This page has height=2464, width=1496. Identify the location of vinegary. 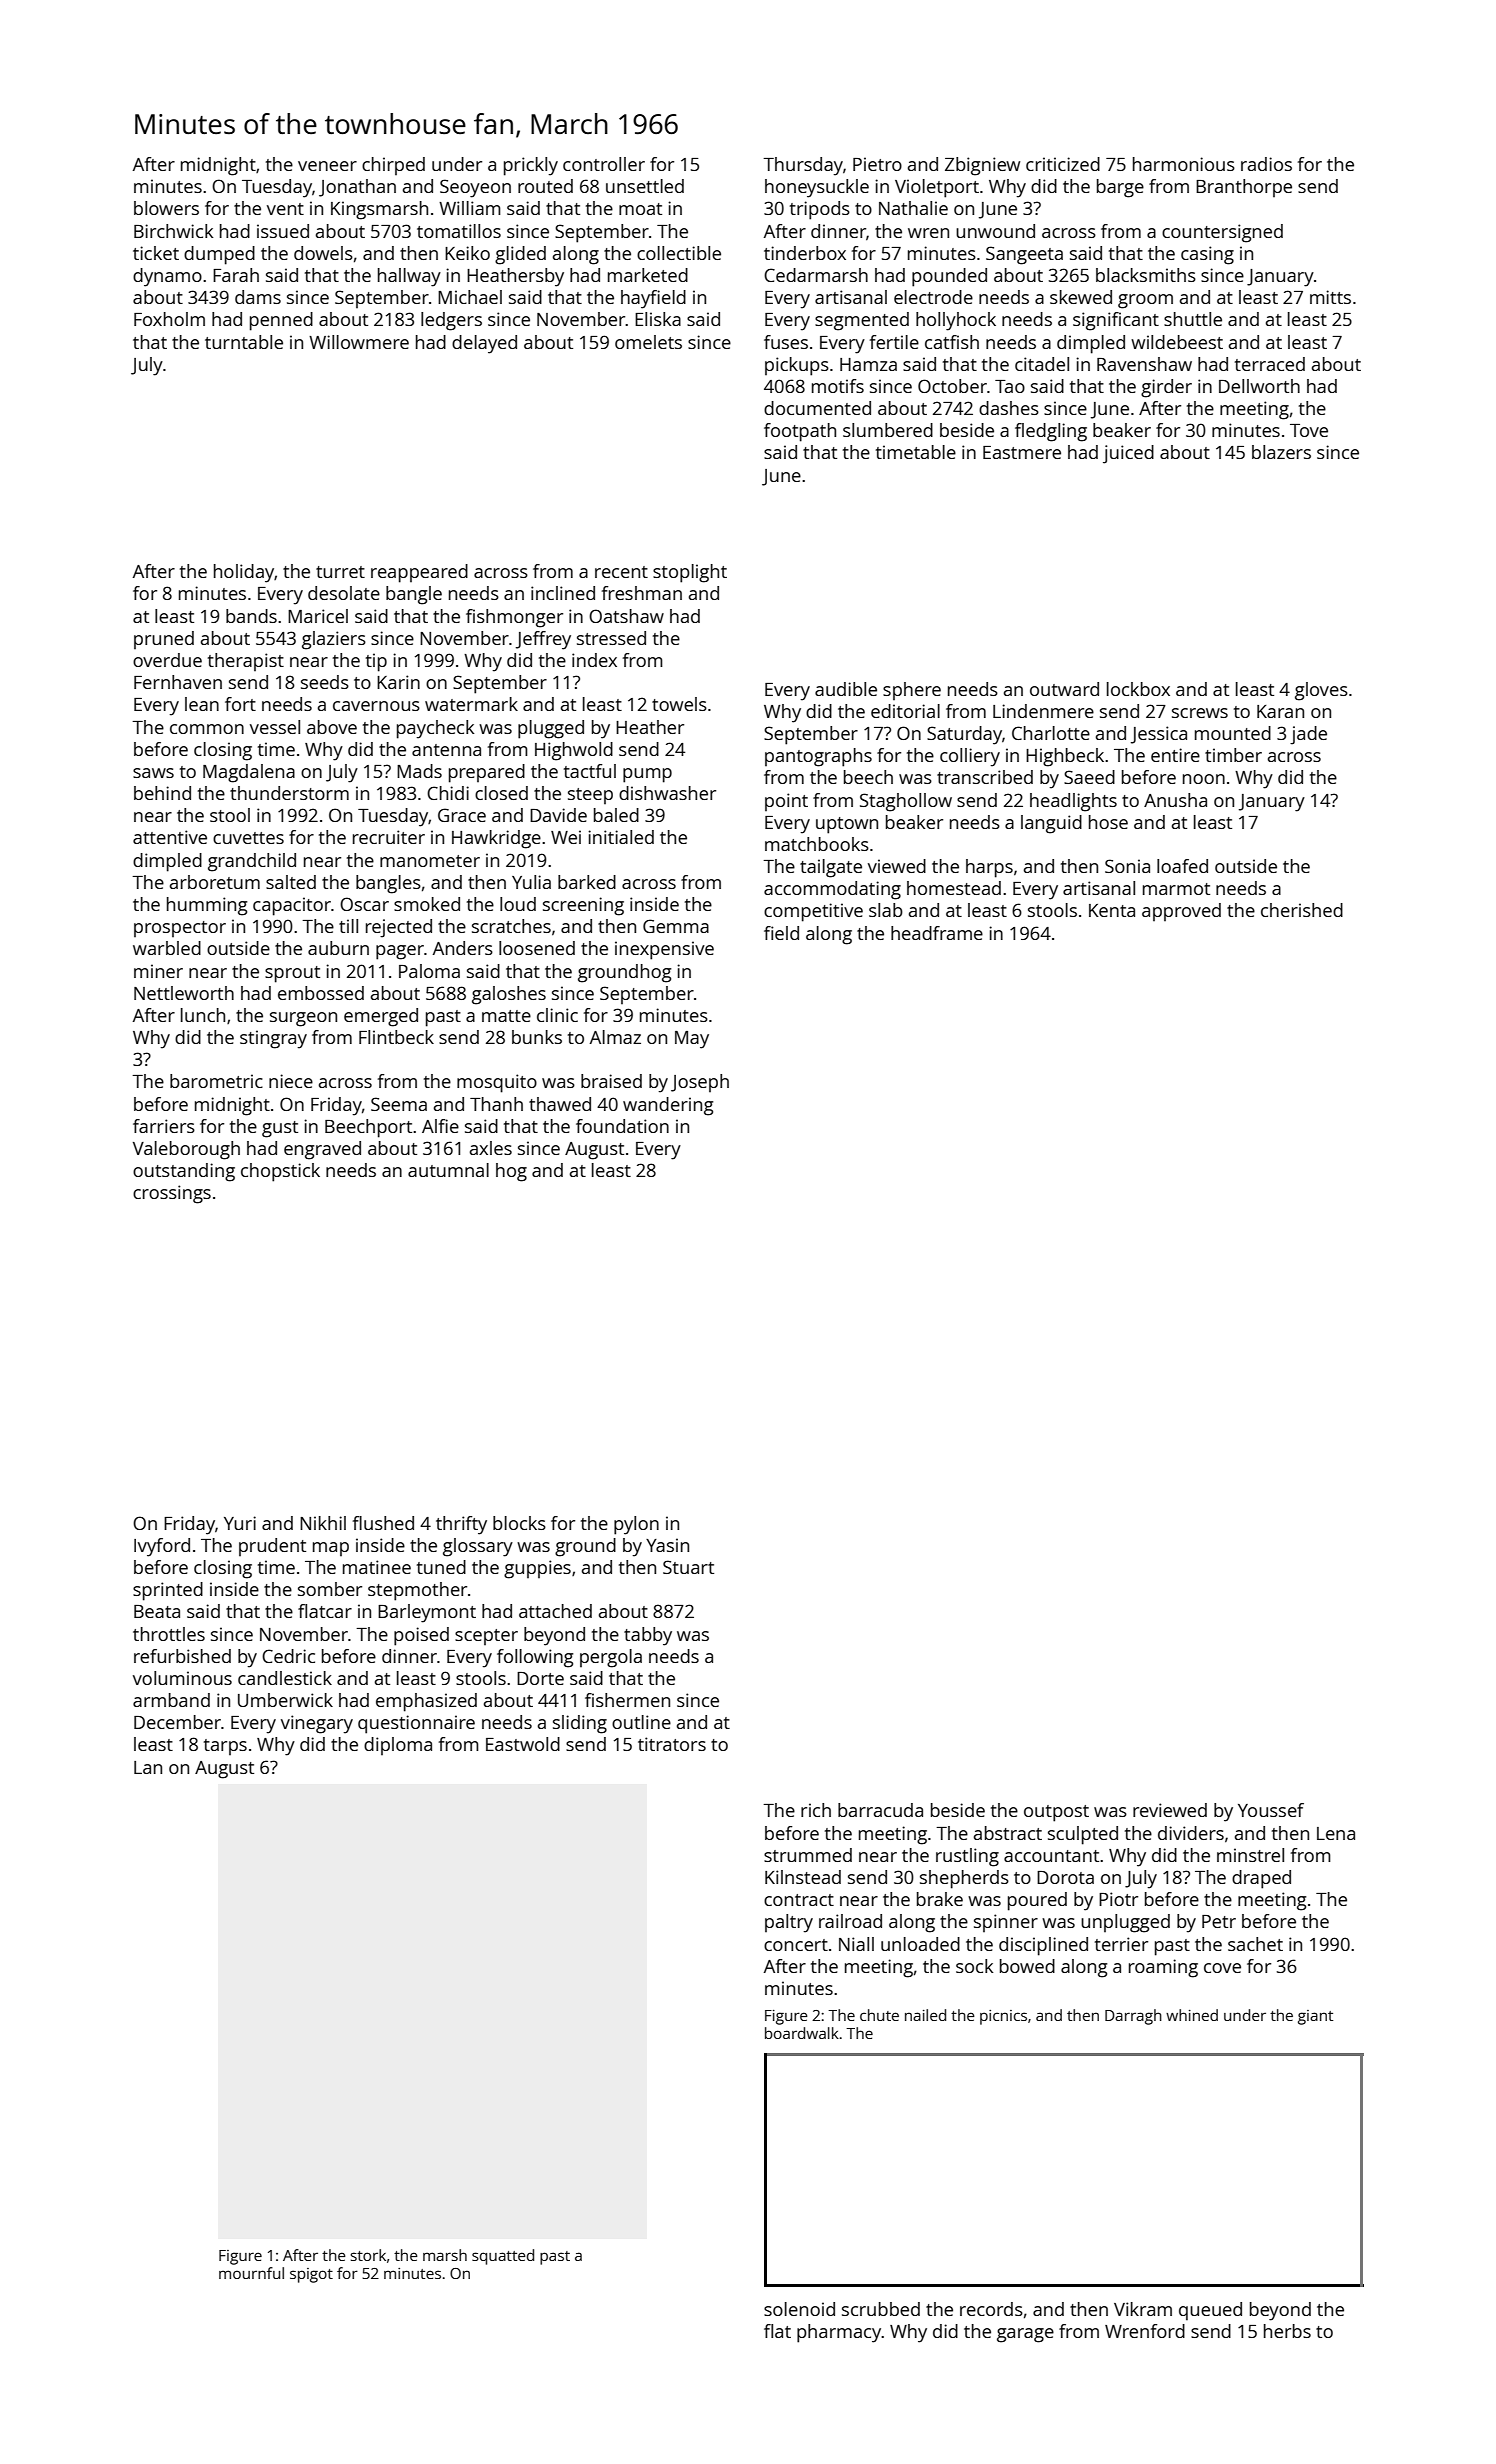
(317, 1724).
